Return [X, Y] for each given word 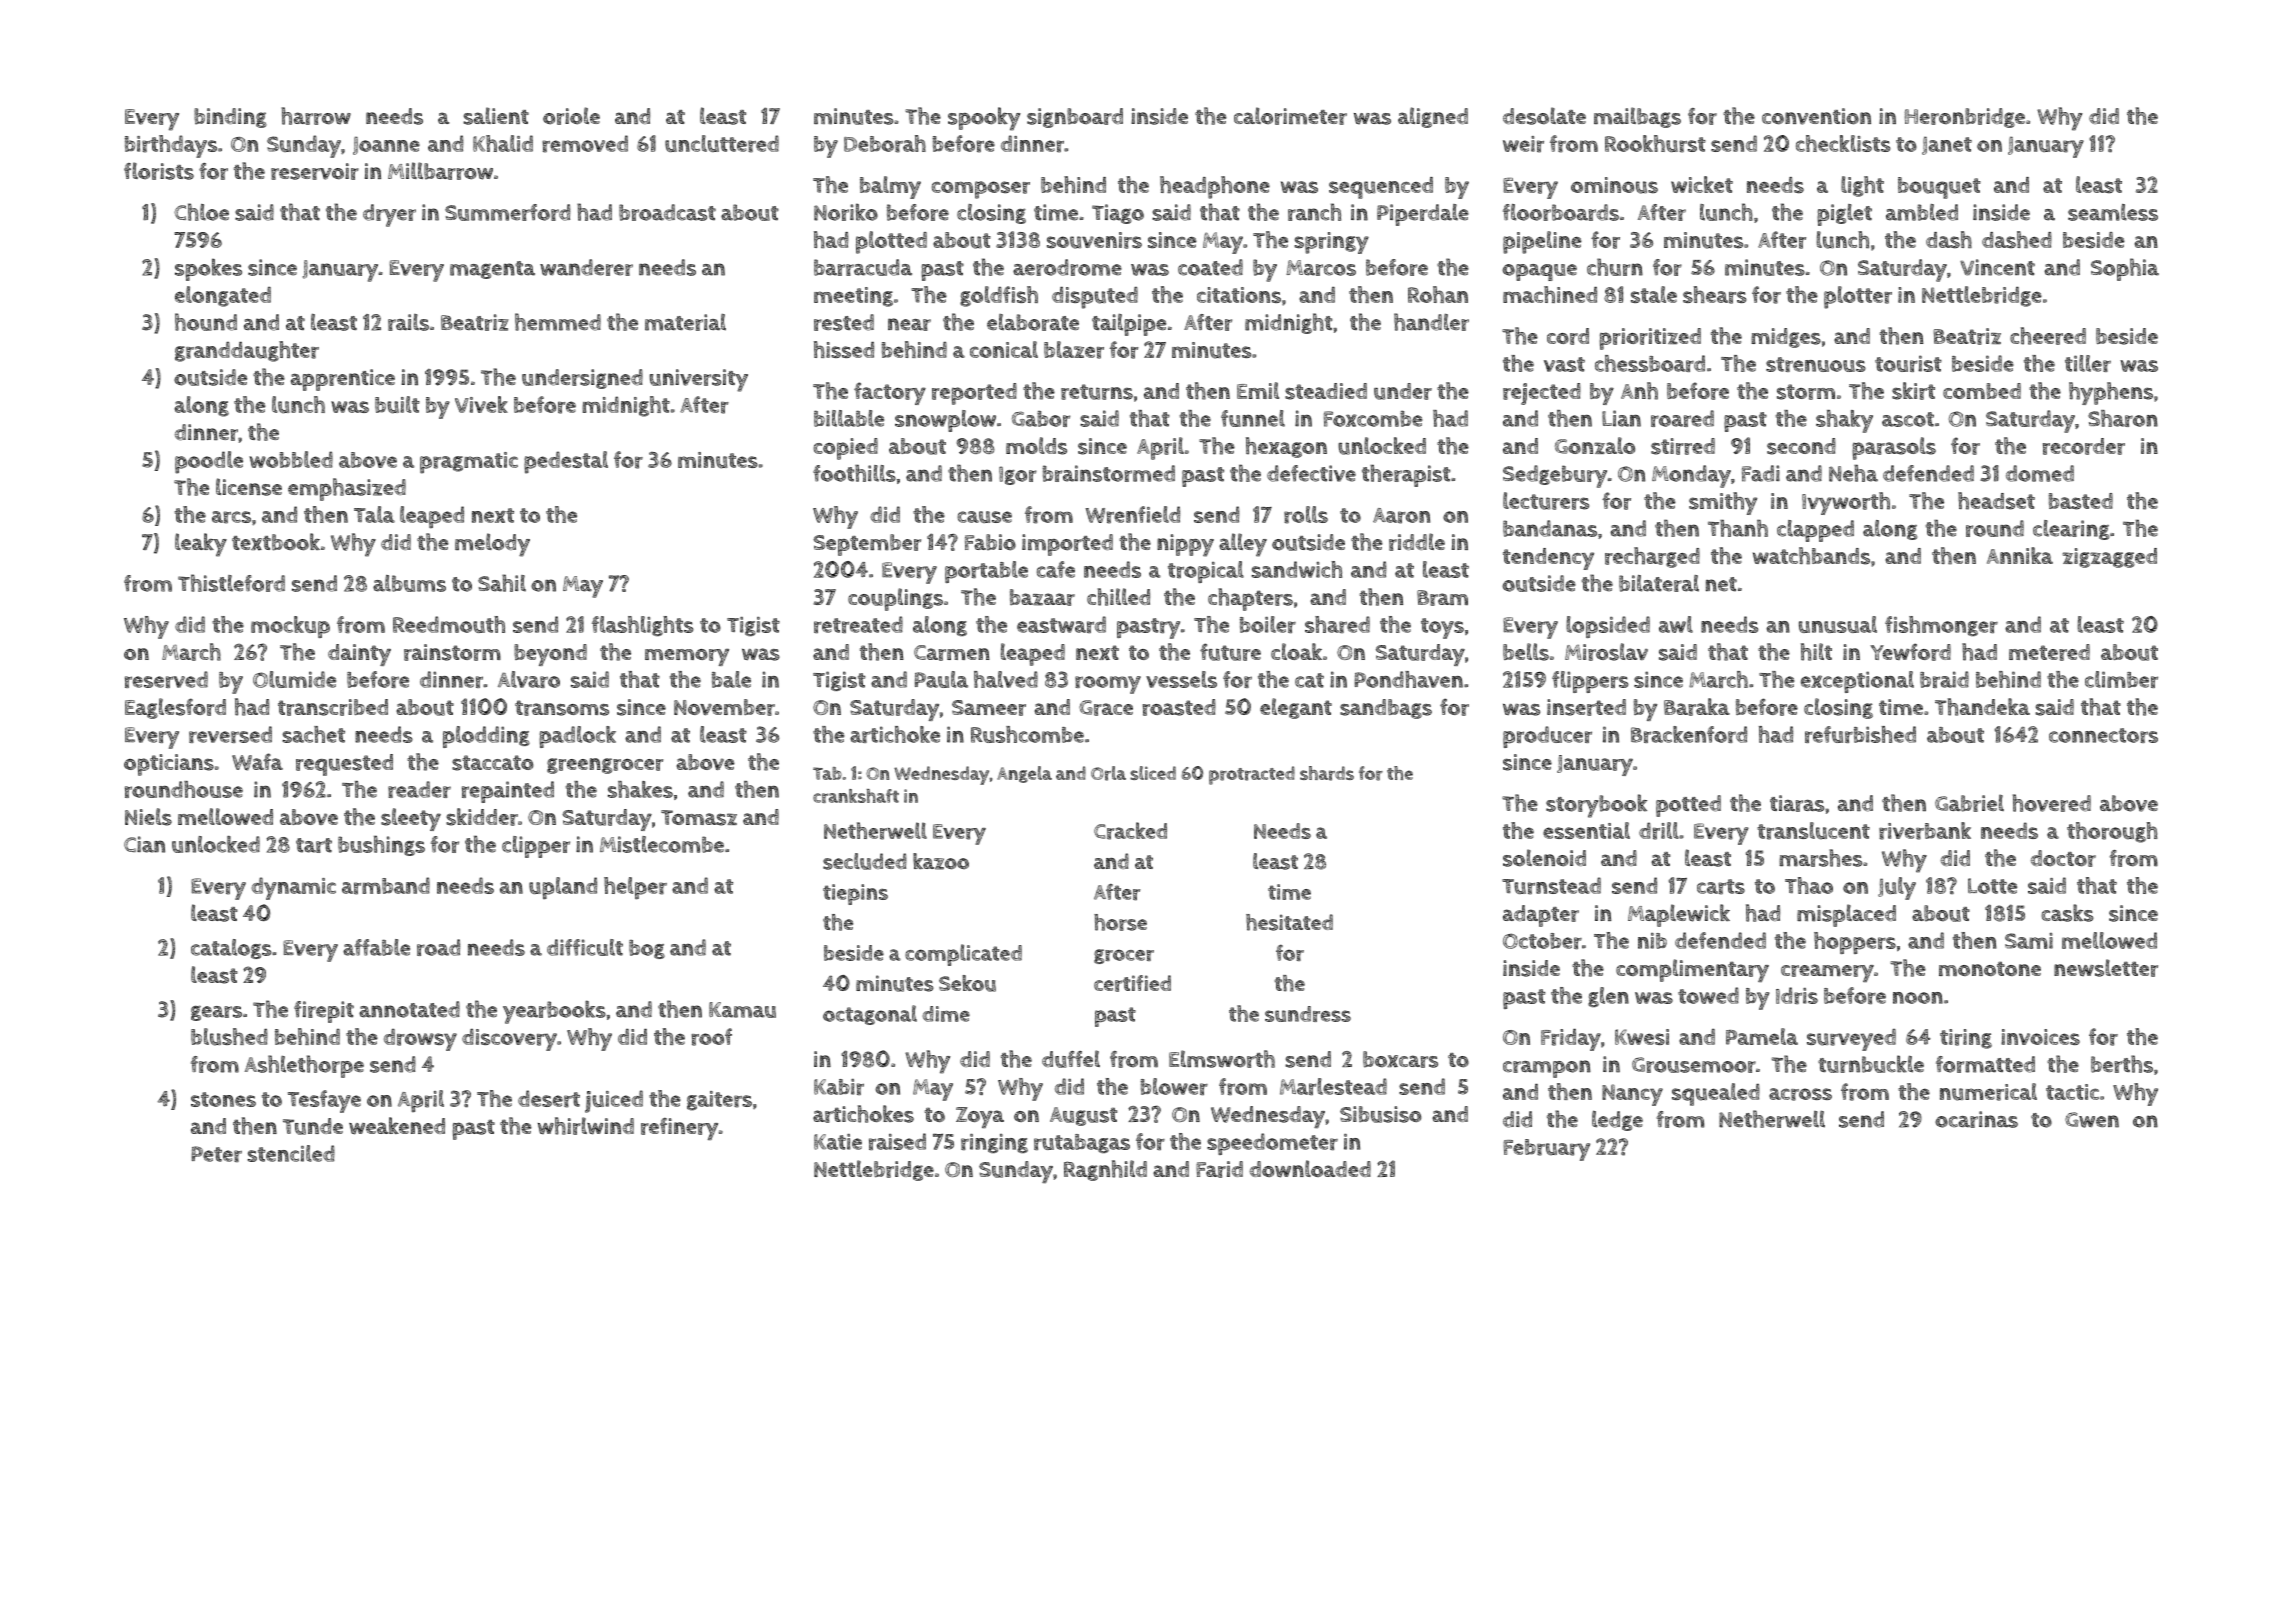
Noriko [846, 212]
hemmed [558, 322]
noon [1918, 998]
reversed [230, 734]
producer [1547, 737]
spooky [984, 119]
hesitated [1289, 922]
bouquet [1939, 188]
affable [376, 947]
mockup [290, 627]
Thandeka [1982, 707]
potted [1688, 806]
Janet [1947, 146]
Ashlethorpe [304, 1066]
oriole [571, 116]
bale [731, 679]
